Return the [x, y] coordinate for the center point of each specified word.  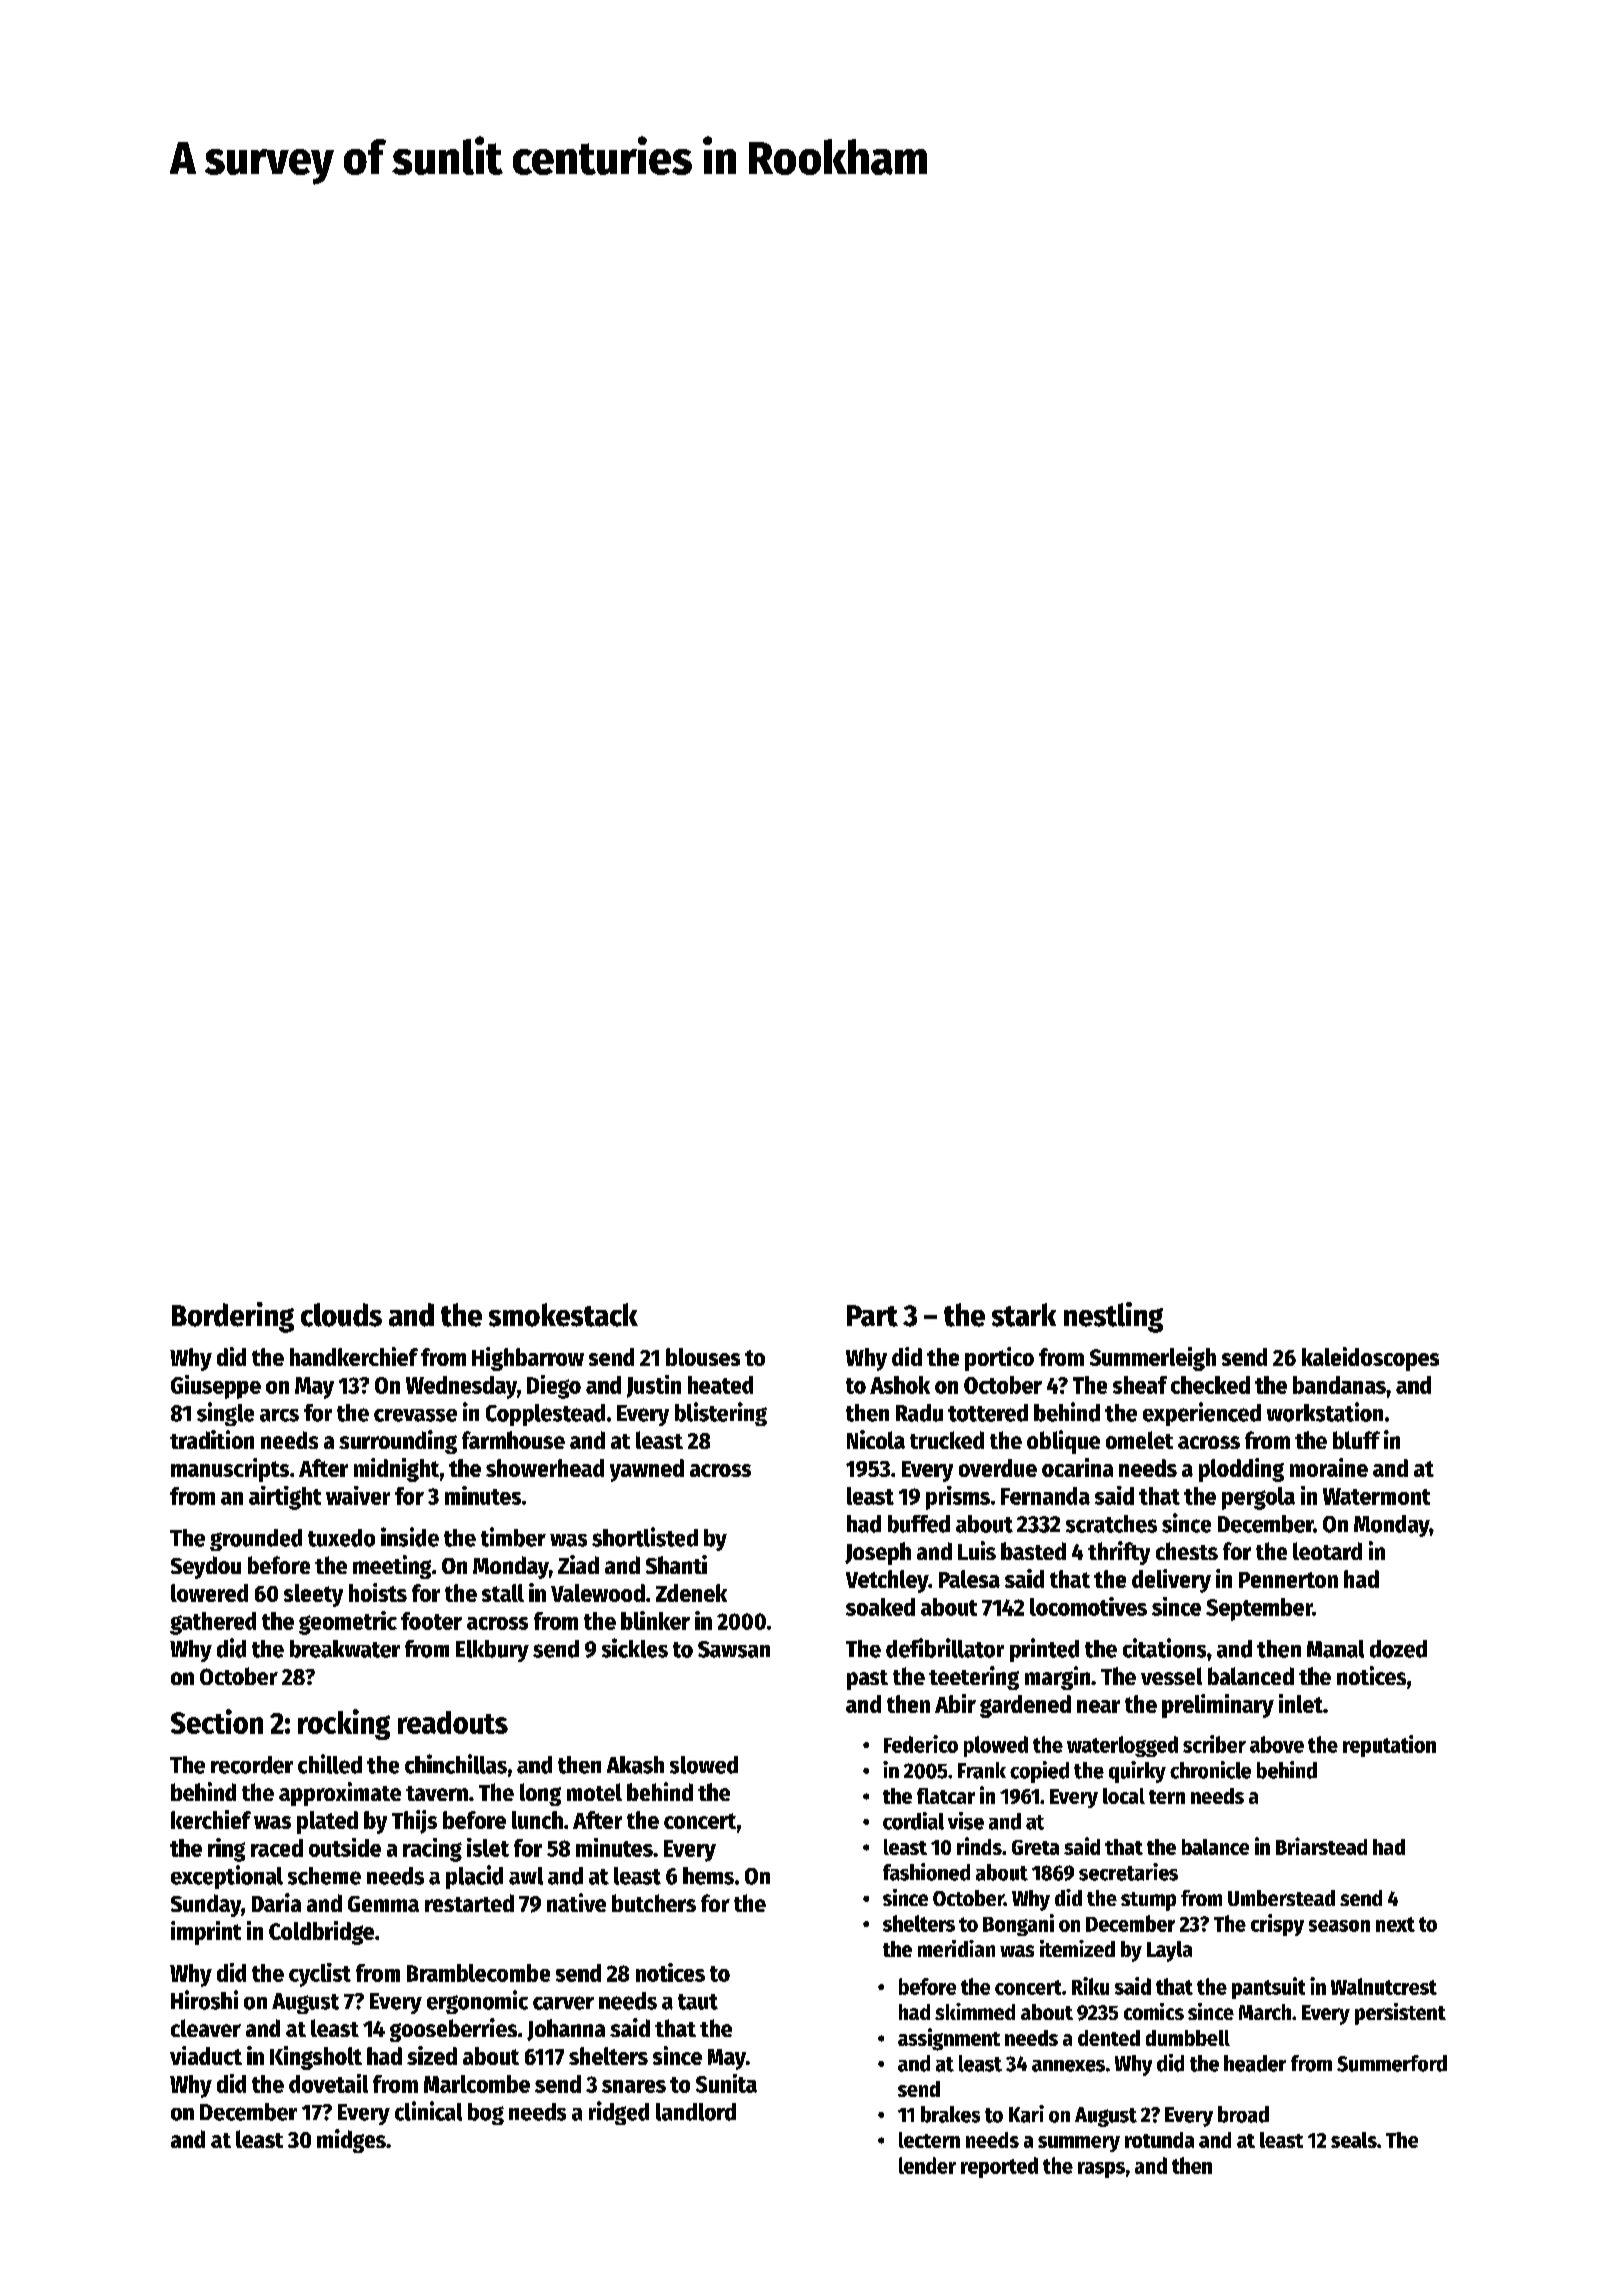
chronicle [1210, 1770]
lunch [537, 1820]
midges [351, 2141]
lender [927, 2165]
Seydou [206, 1567]
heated [720, 1385]
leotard [1327, 1551]
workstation [1325, 1412]
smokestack [563, 1315]
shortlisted [645, 1537]
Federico [921, 1744]
